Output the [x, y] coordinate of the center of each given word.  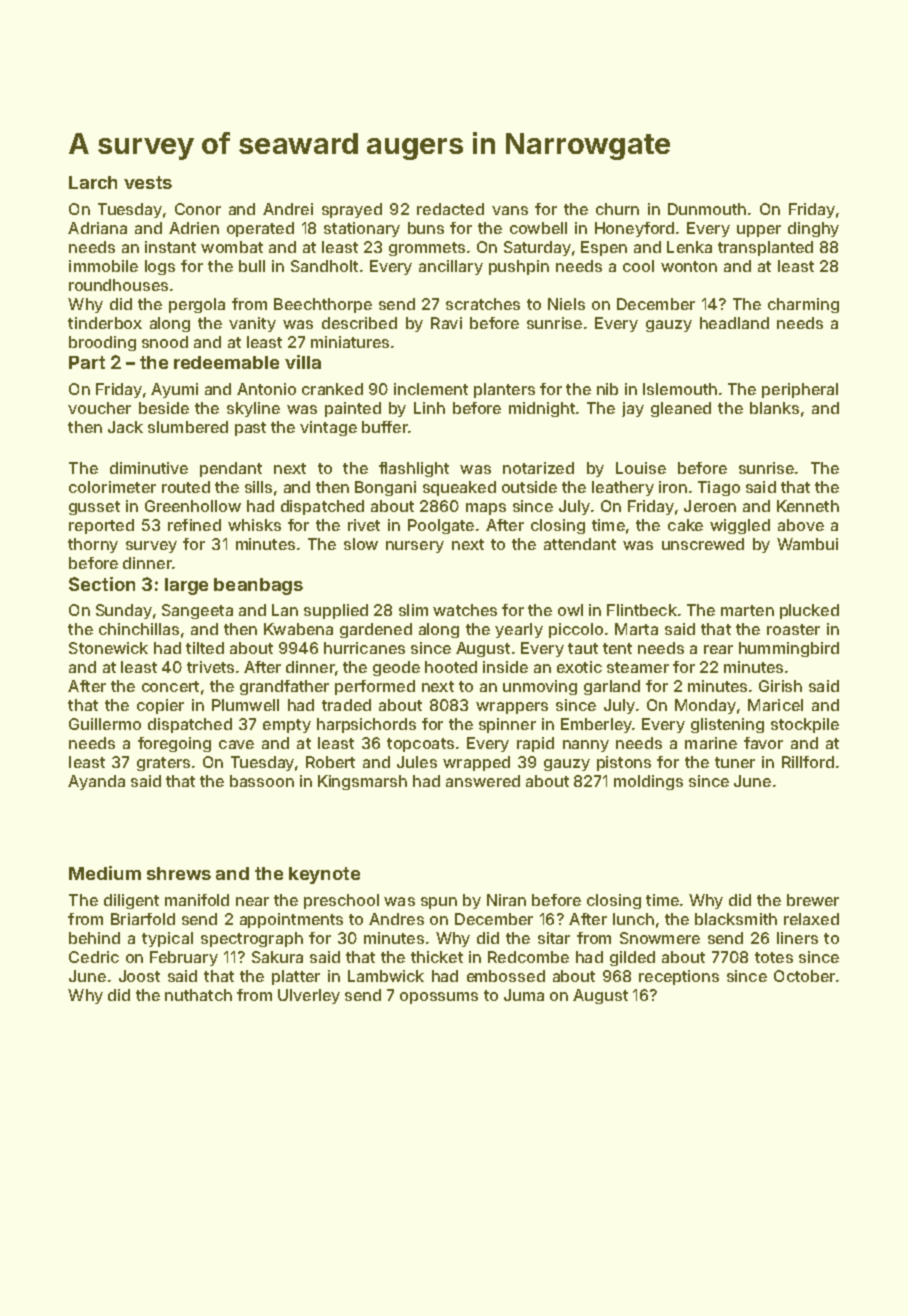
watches [465, 610]
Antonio [266, 389]
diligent [131, 901]
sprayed [352, 210]
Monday [705, 706]
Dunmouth [707, 209]
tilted [205, 648]
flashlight [414, 469]
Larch [93, 182]
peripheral [800, 390]
